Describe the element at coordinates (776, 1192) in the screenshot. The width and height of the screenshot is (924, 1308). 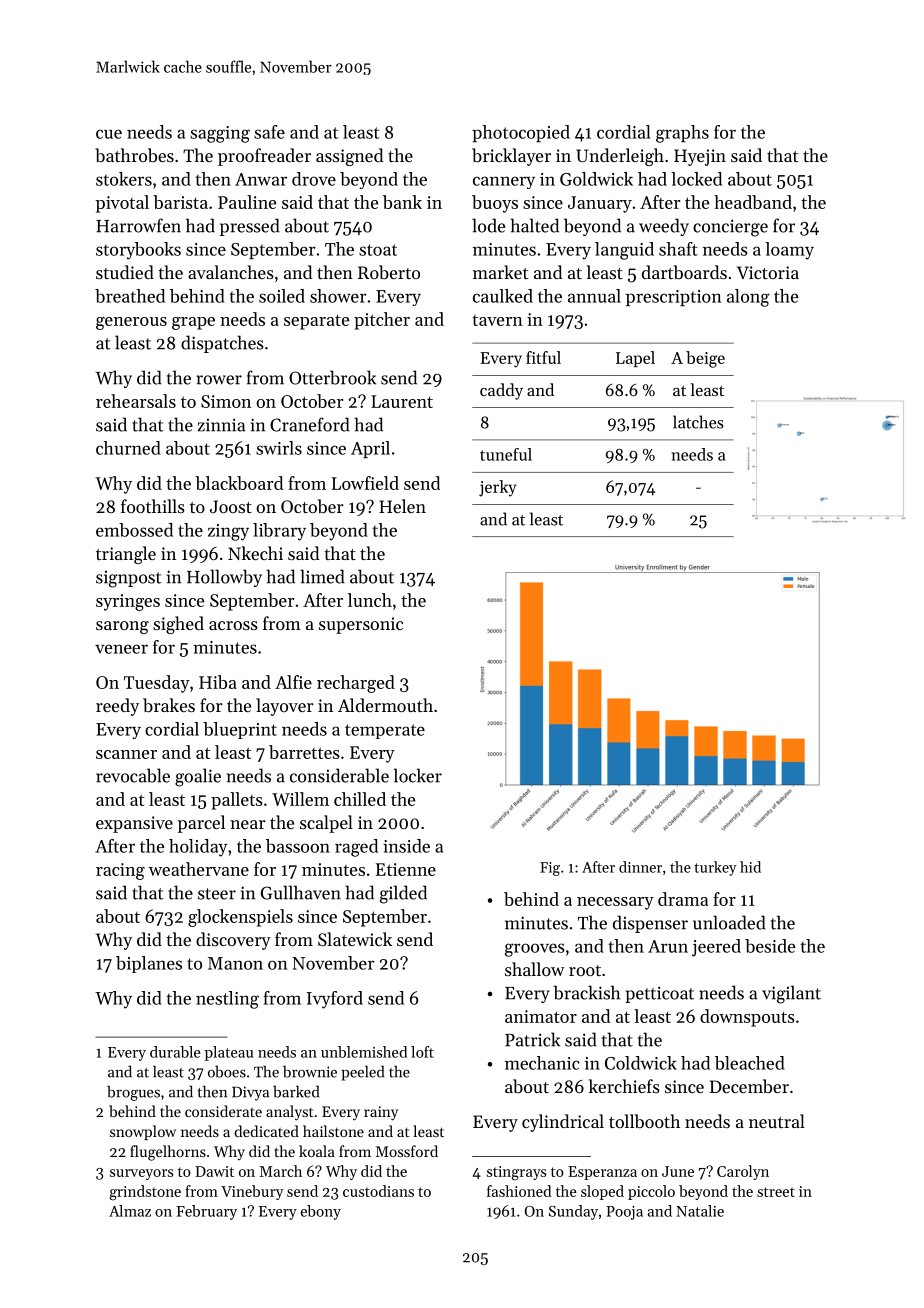
I see `street` at that location.
